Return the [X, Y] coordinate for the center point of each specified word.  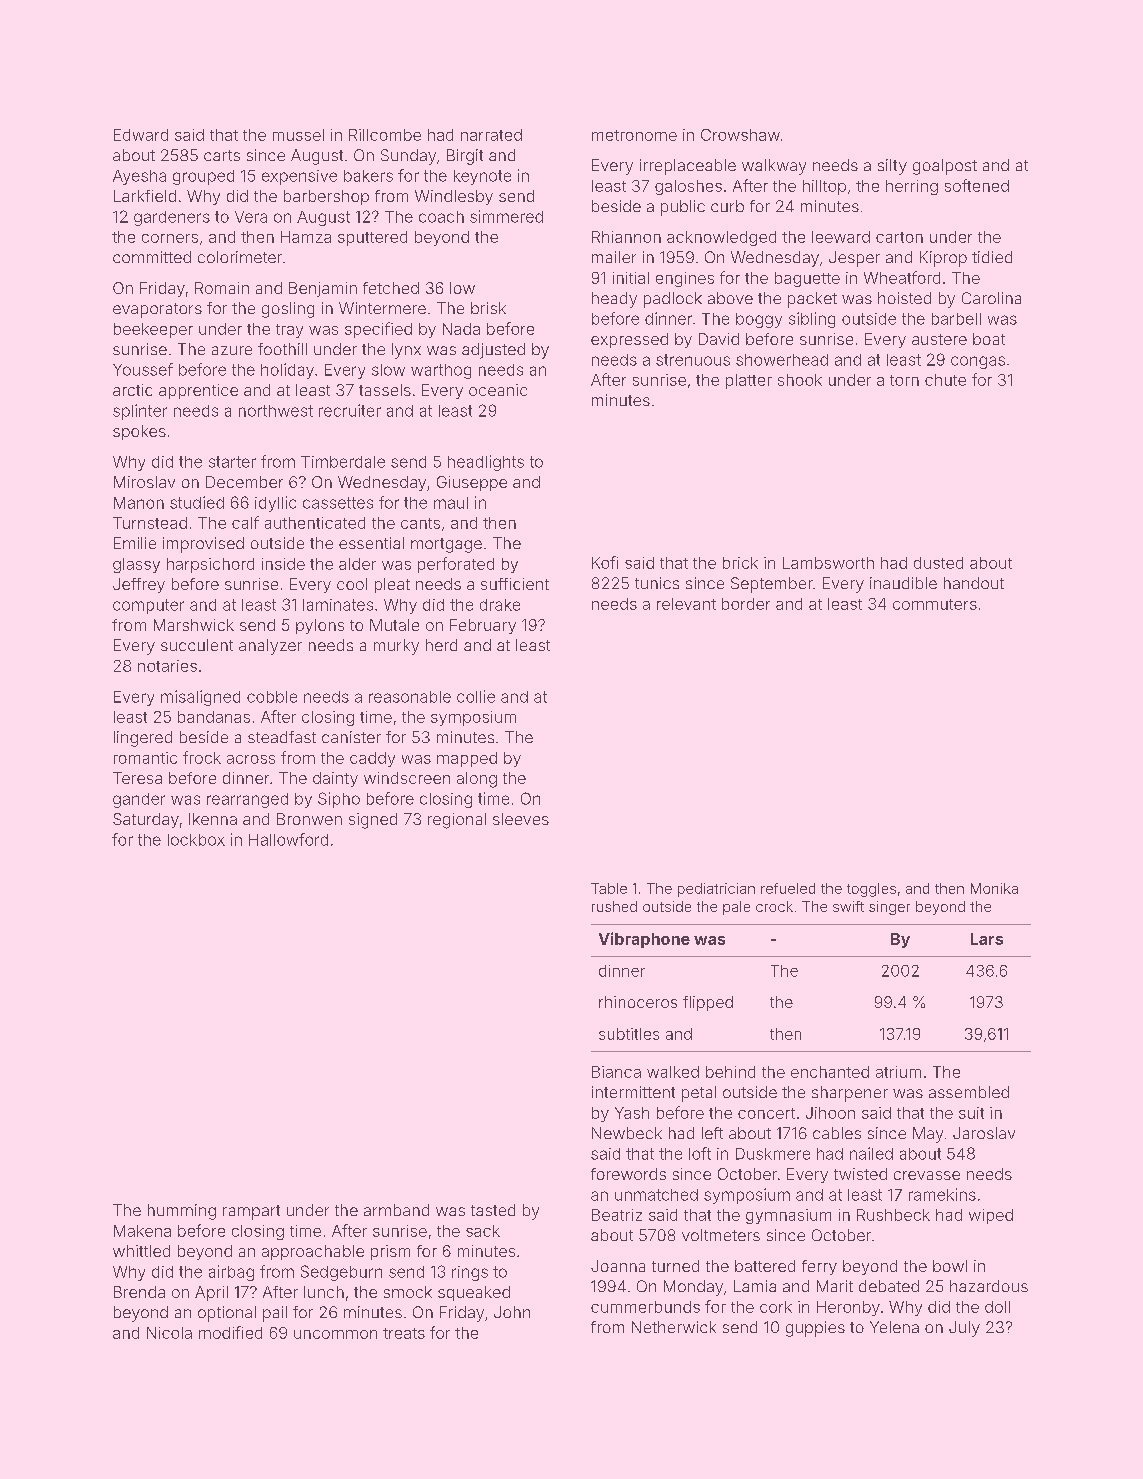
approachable [313, 1252]
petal [699, 1094]
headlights [486, 463]
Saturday [146, 820]
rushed [614, 906]
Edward [141, 135]
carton [899, 237]
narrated [491, 135]
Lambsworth [828, 563]
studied [197, 502]
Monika [994, 888]
